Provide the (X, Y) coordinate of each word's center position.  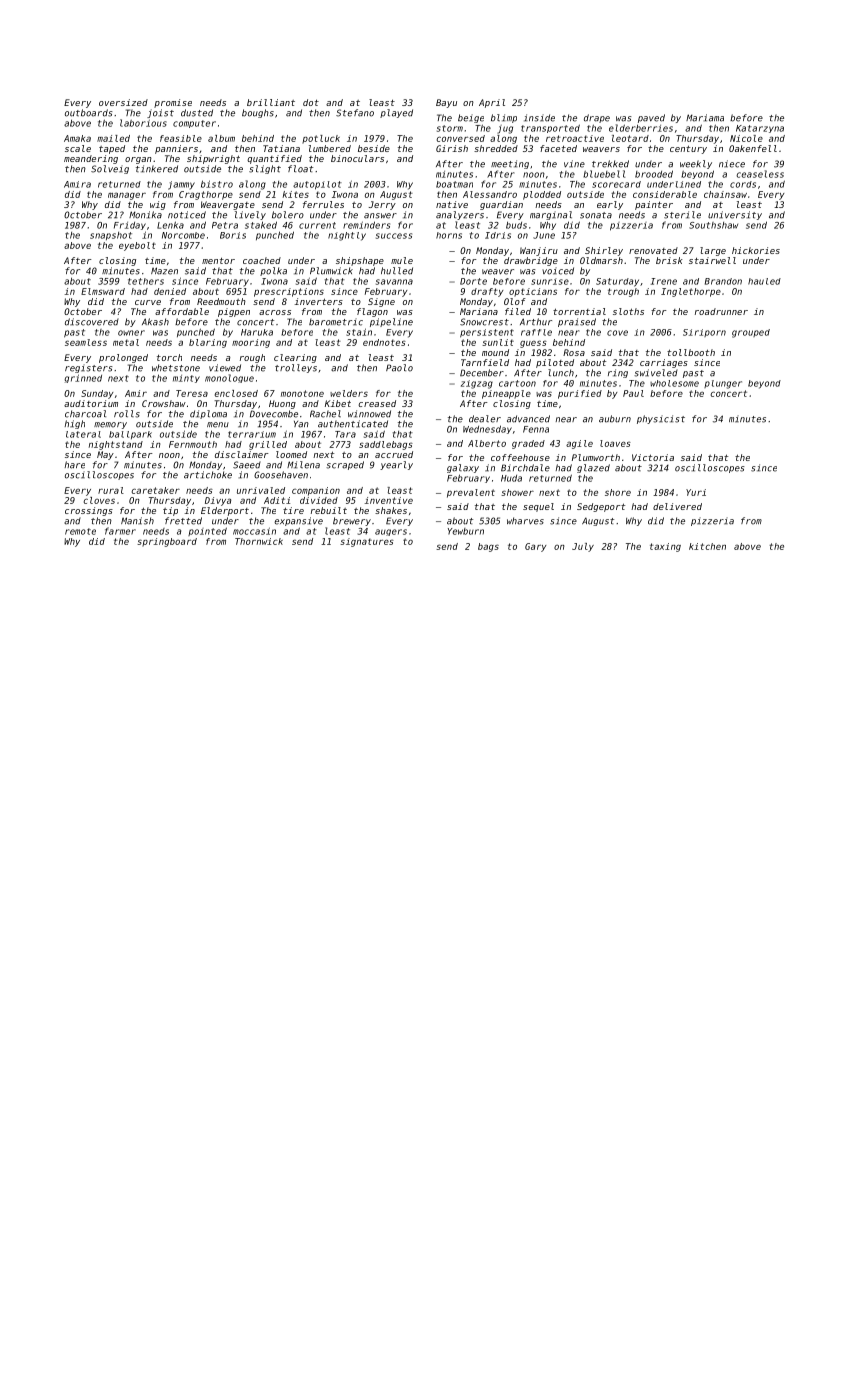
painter (654, 205)
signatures (367, 542)
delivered (677, 506)
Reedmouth (221, 301)
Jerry (382, 205)
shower (517, 492)
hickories (756, 250)
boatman (454, 184)
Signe (381, 302)
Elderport (225, 511)
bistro (217, 184)
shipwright (213, 159)
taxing (665, 547)
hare (75, 465)
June (544, 235)
